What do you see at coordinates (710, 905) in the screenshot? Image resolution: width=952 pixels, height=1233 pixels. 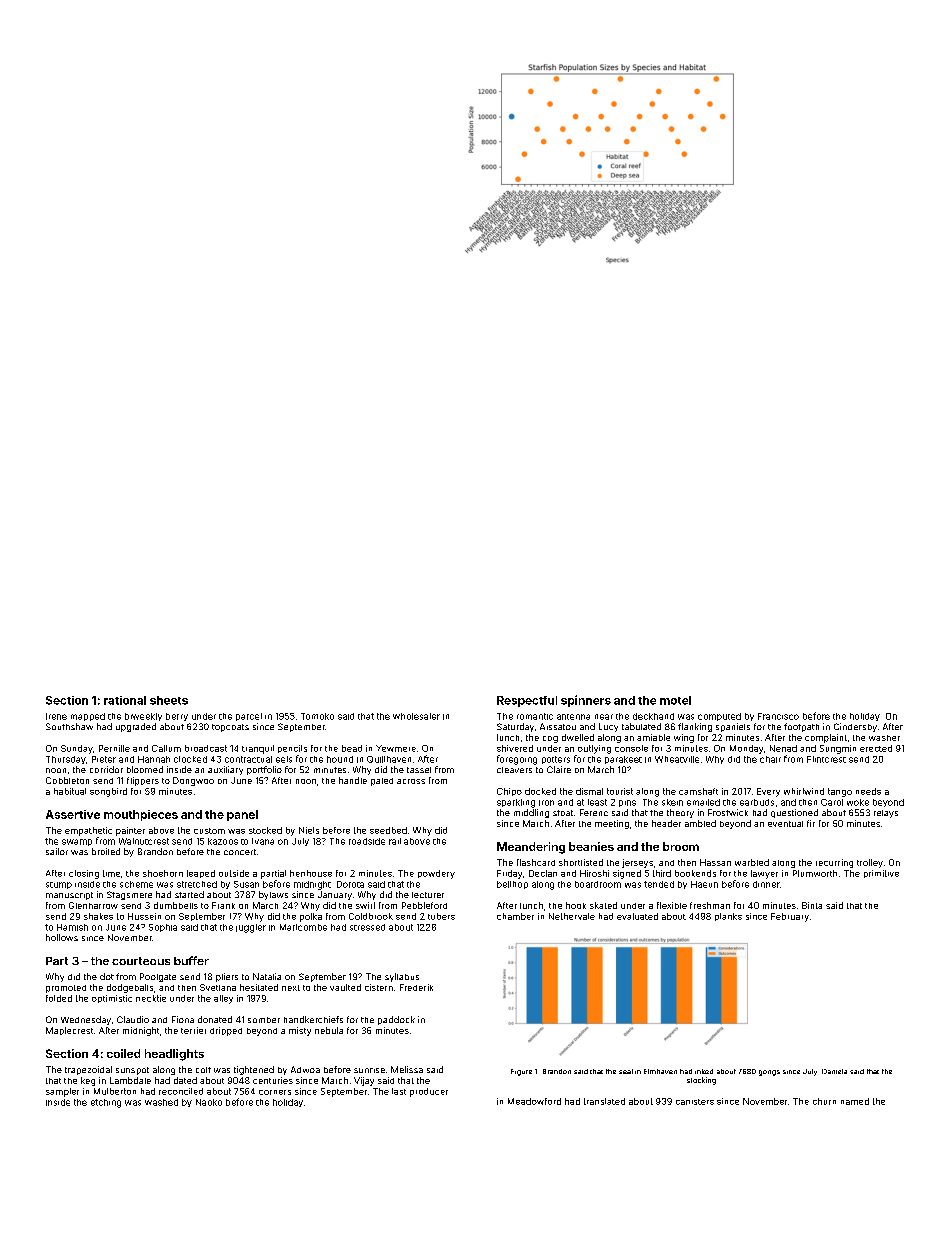 I see `freshman` at bounding box center [710, 905].
